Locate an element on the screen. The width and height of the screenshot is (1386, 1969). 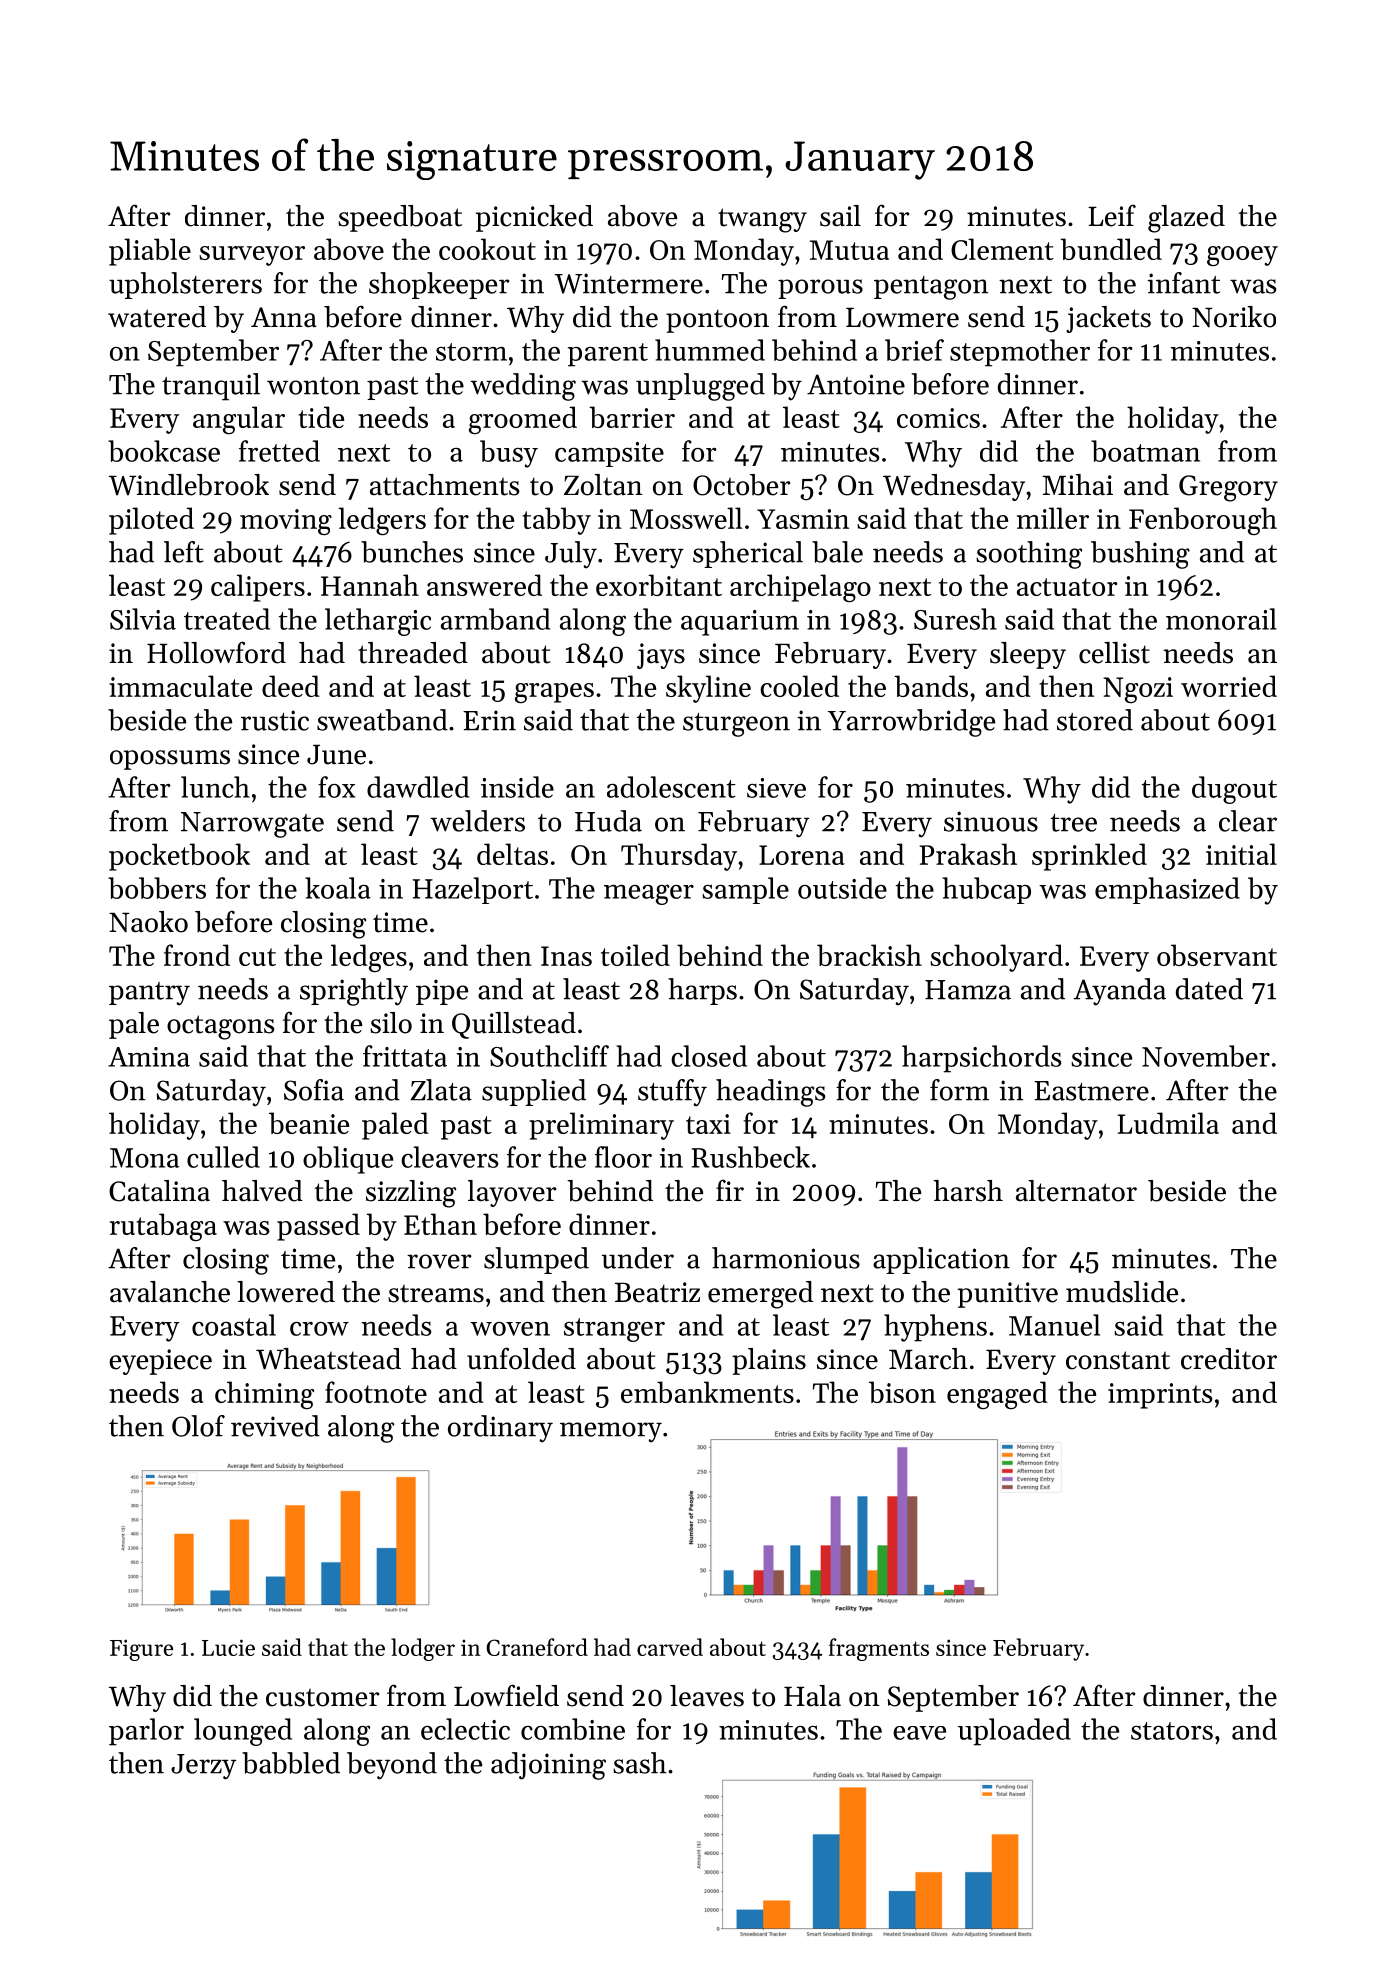
under is located at coordinates (638, 1258).
